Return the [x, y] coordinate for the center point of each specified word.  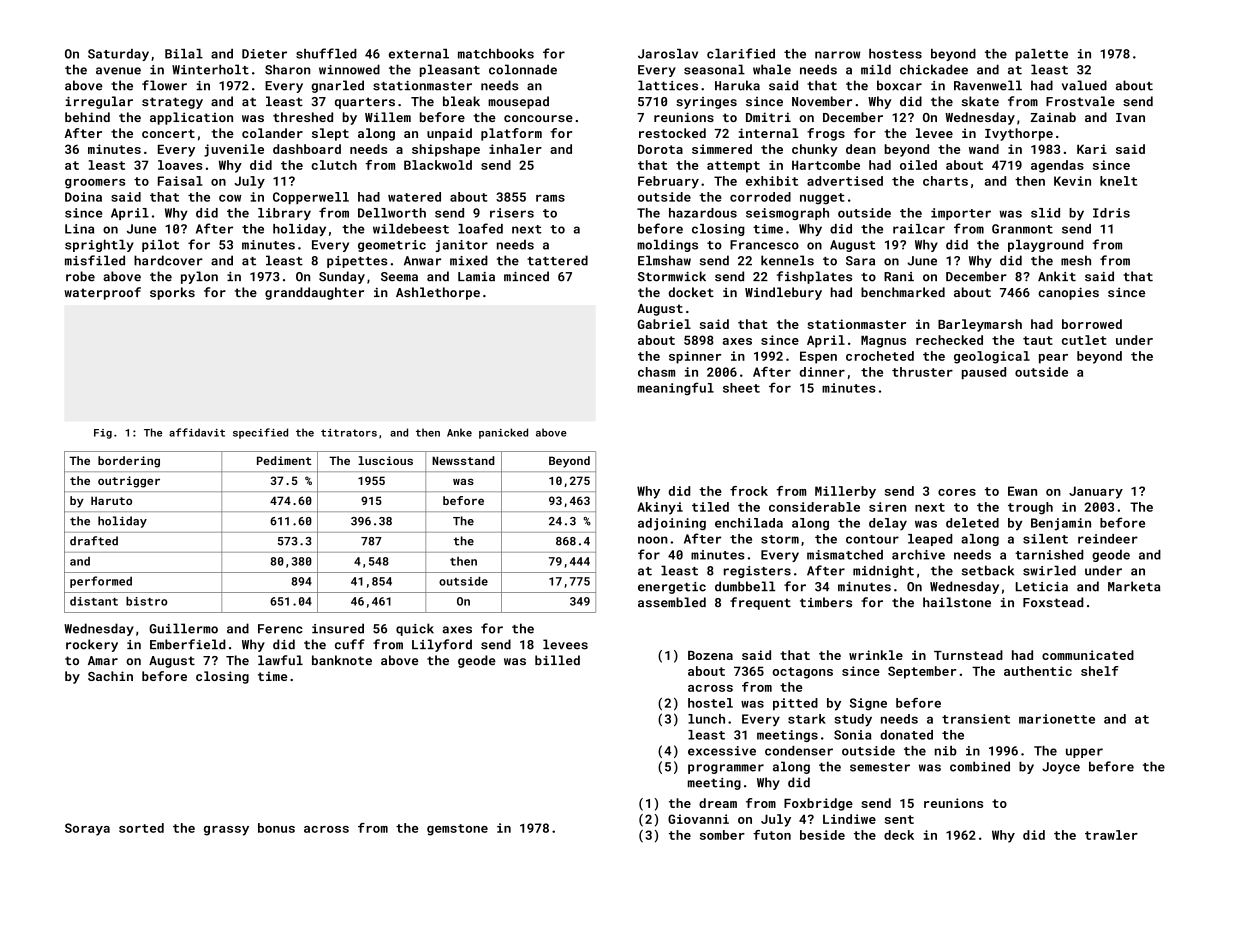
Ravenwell [988, 85]
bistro [147, 601]
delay [888, 524]
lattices [668, 85]
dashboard [307, 149]
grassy [226, 831]
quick [415, 629]
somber [722, 835]
